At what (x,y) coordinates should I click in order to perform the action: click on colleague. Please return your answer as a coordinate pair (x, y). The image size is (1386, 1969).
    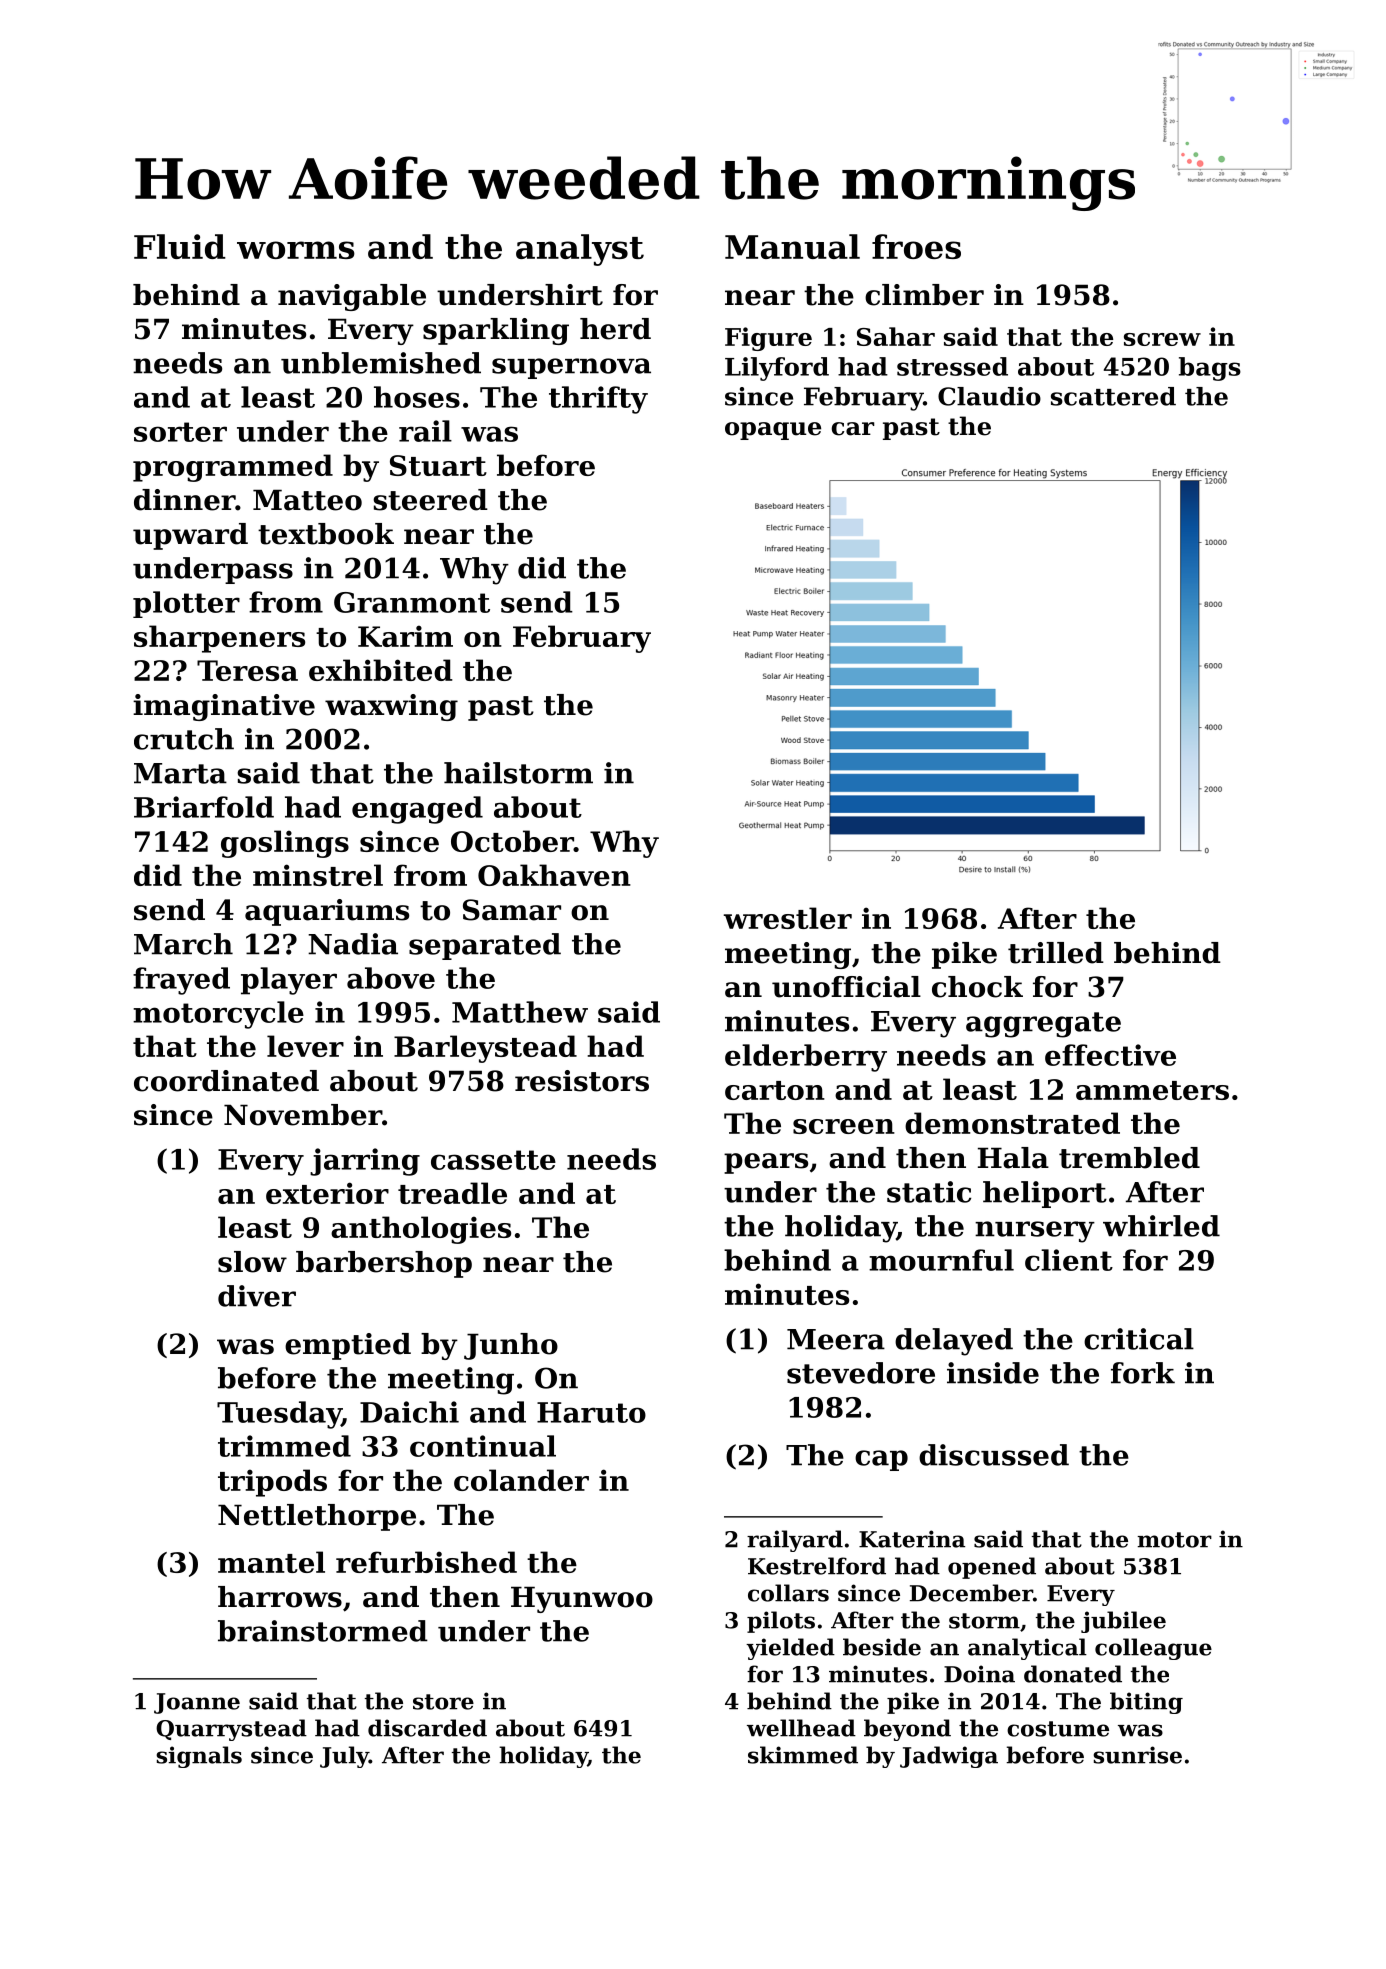
    Looking at the image, I should click on (1153, 1649).
